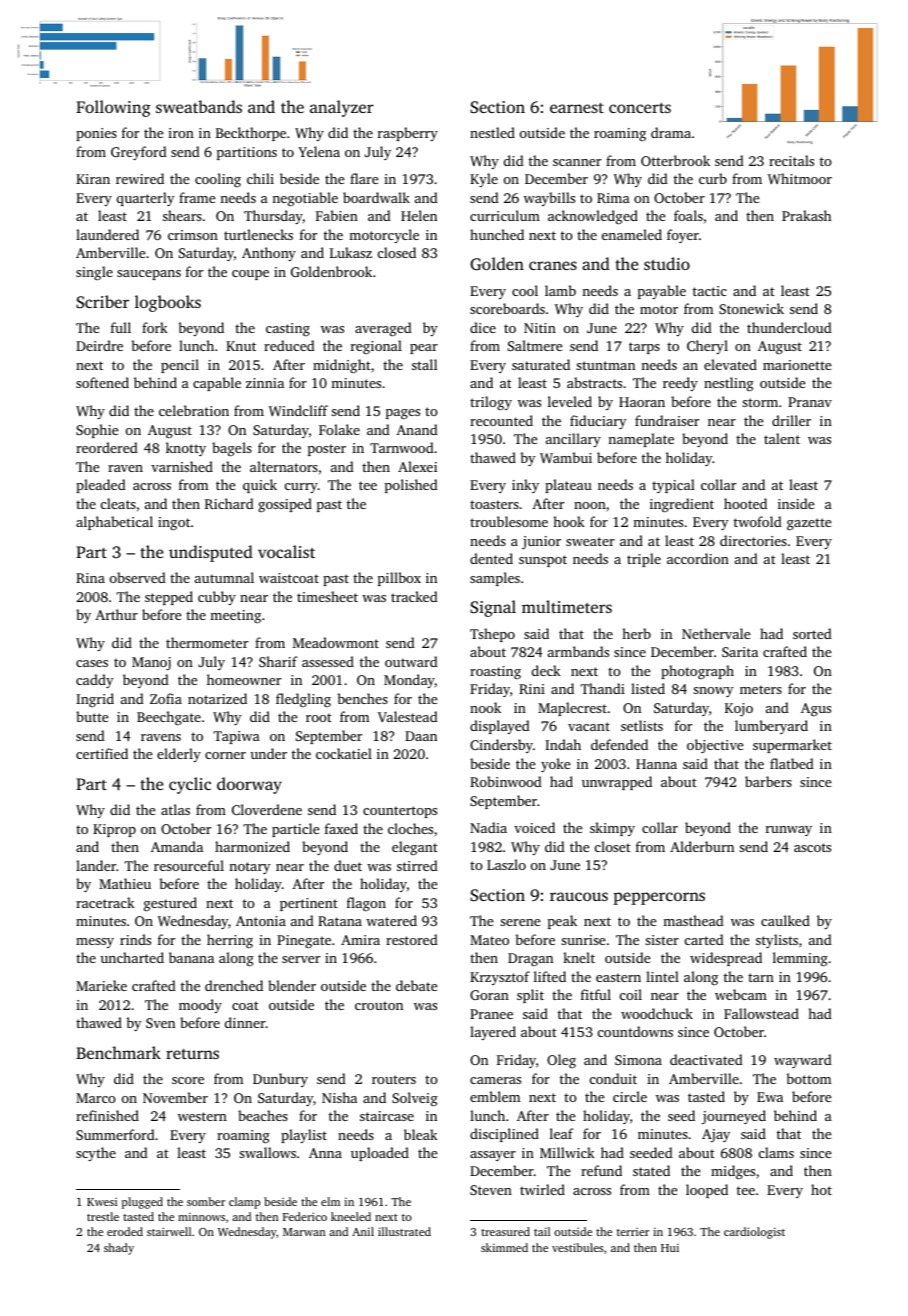  What do you see at coordinates (492, 132) in the screenshot?
I see `nestled` at bounding box center [492, 132].
